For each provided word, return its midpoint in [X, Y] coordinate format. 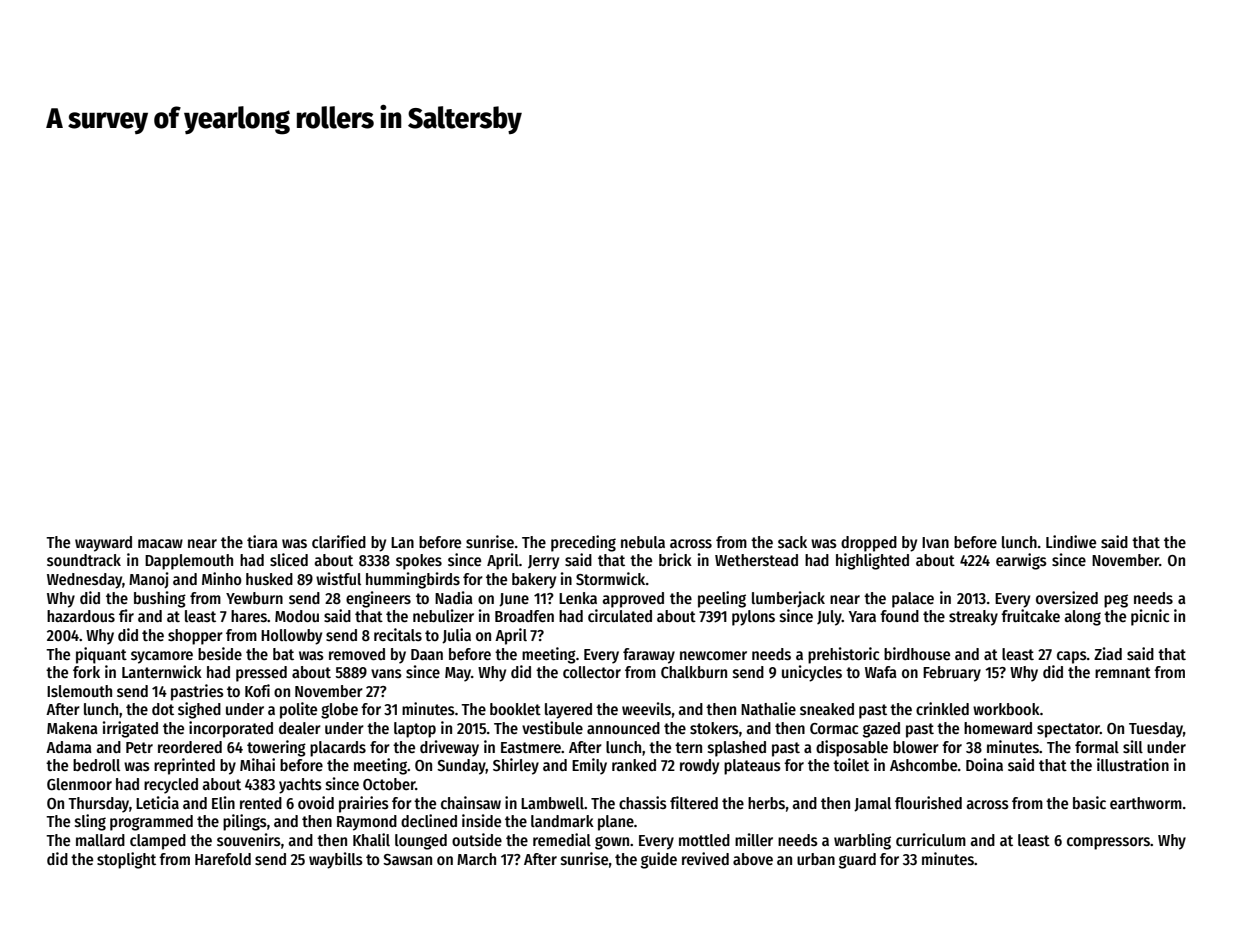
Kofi [257, 690]
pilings [245, 822]
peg [1116, 601]
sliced [289, 559]
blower [916, 747]
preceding [583, 543]
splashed [737, 749]
